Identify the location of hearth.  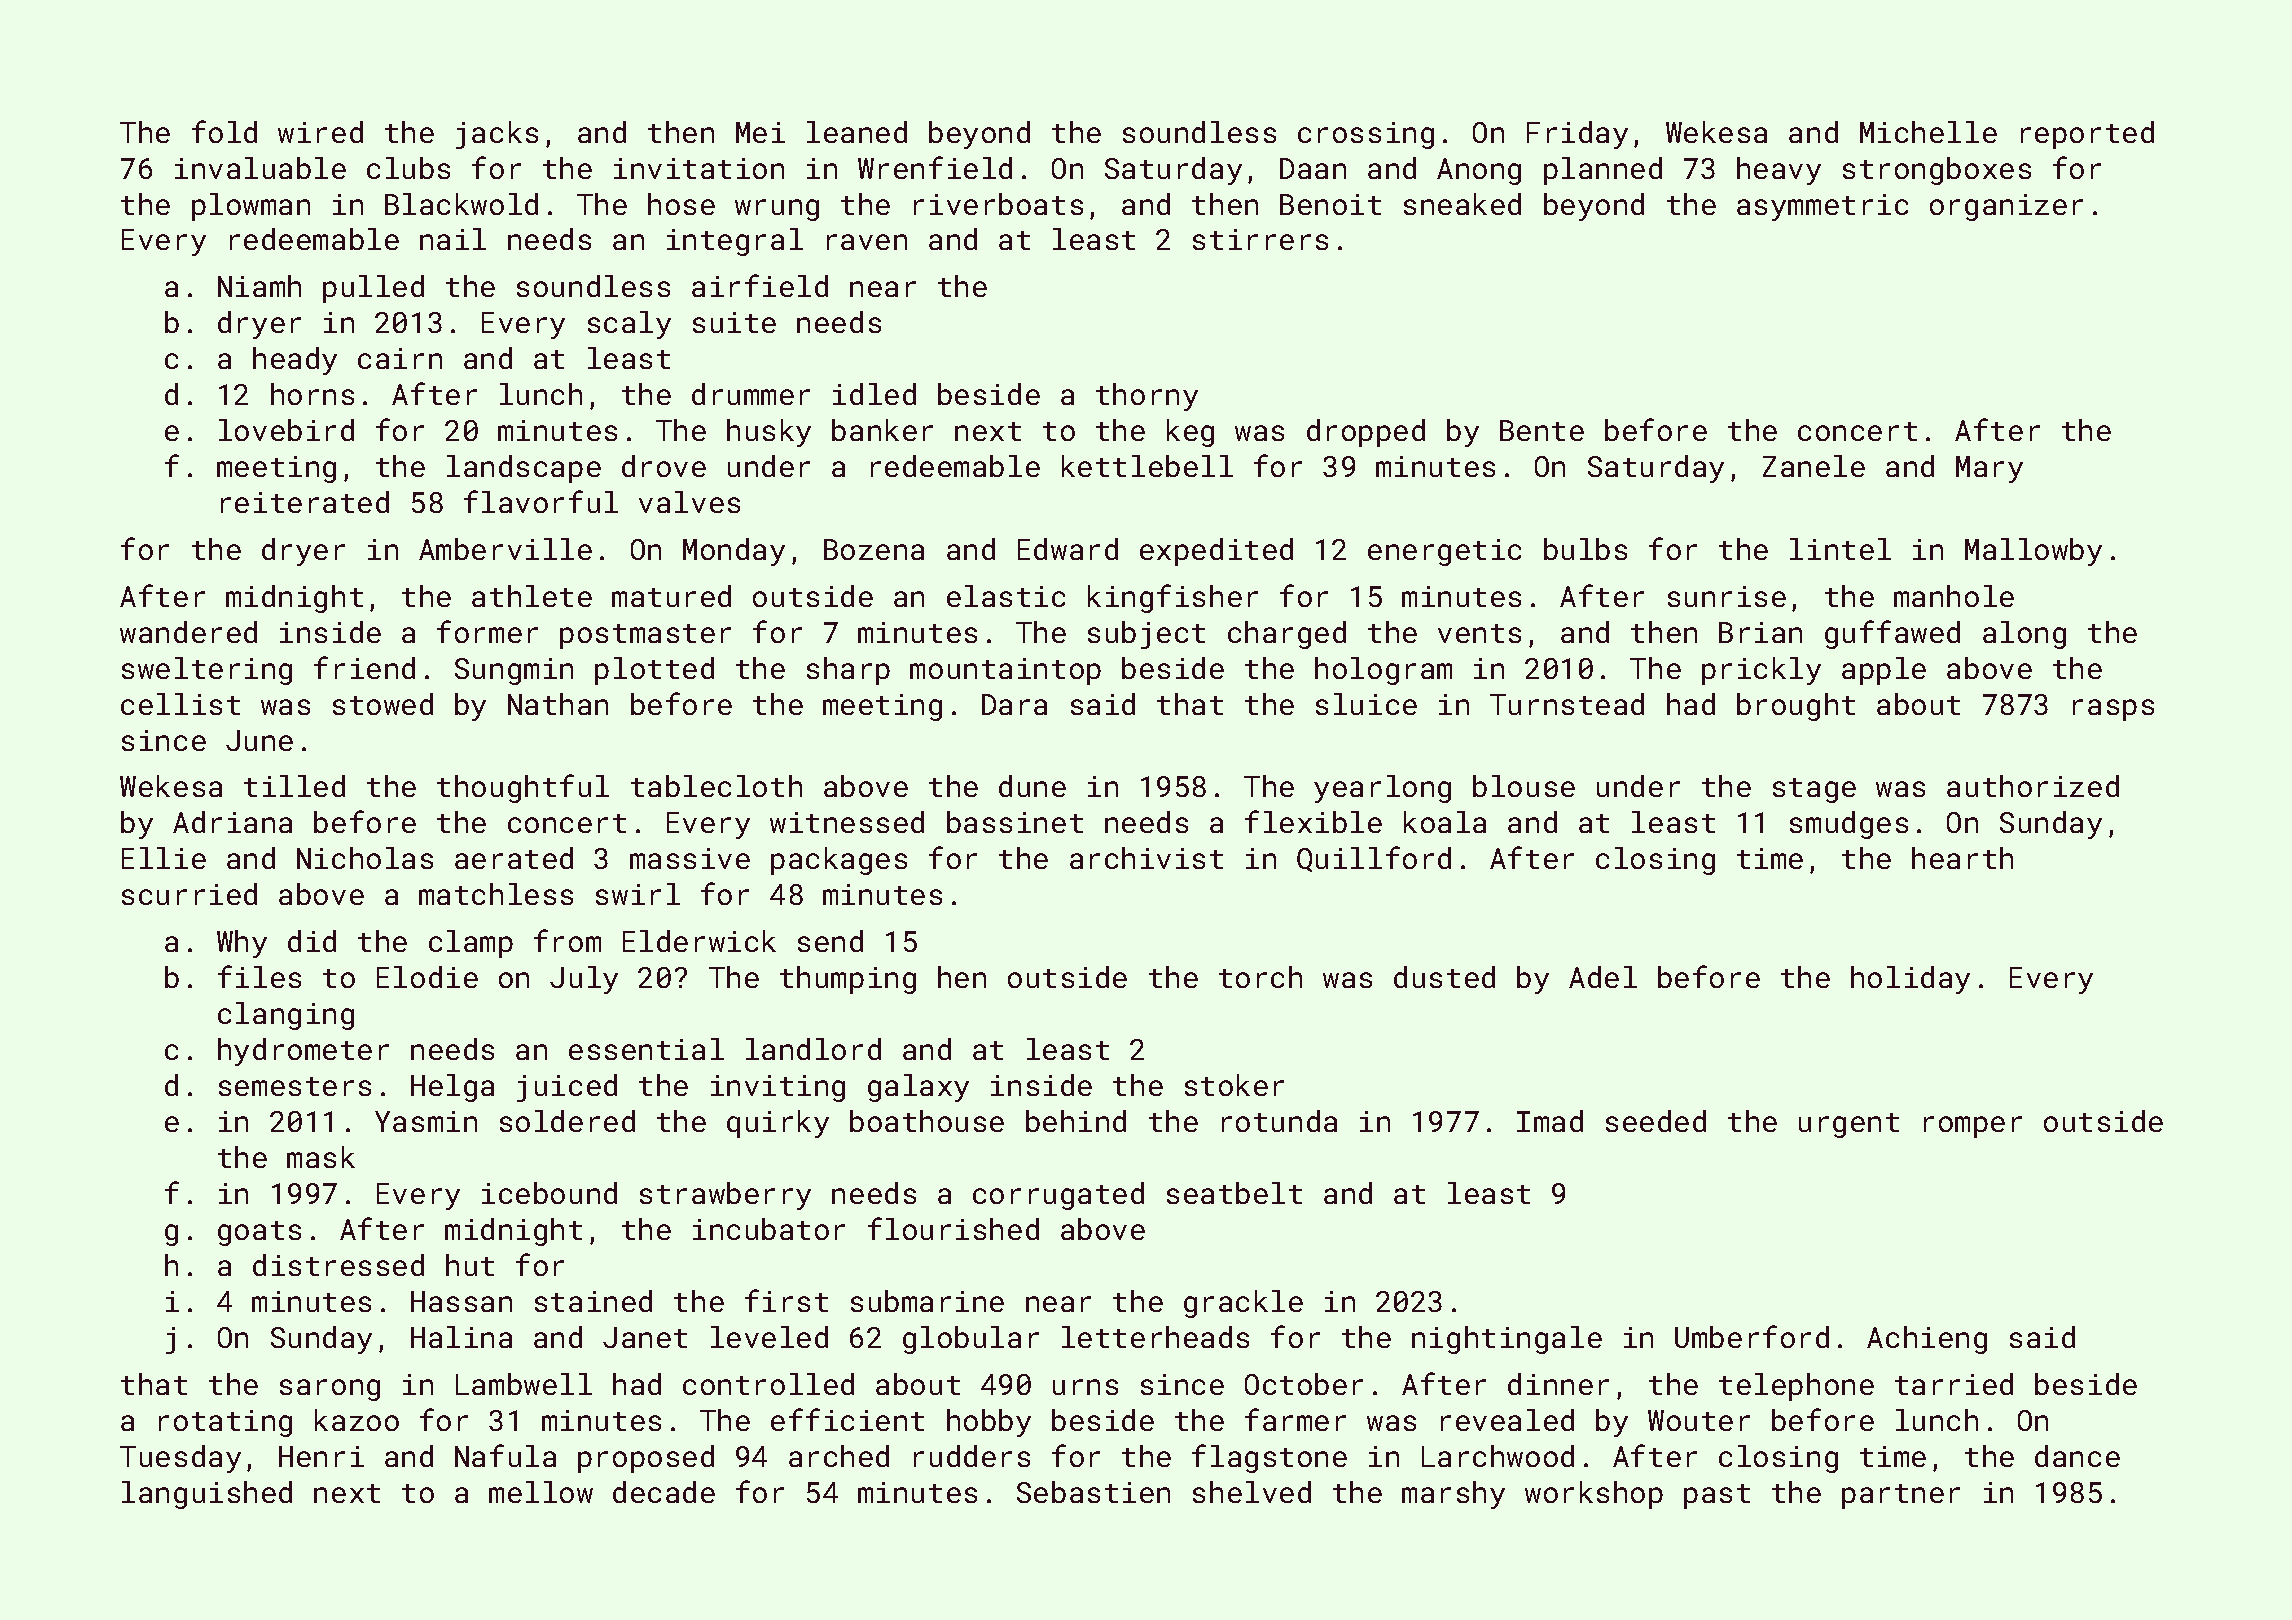
(1962, 858).
